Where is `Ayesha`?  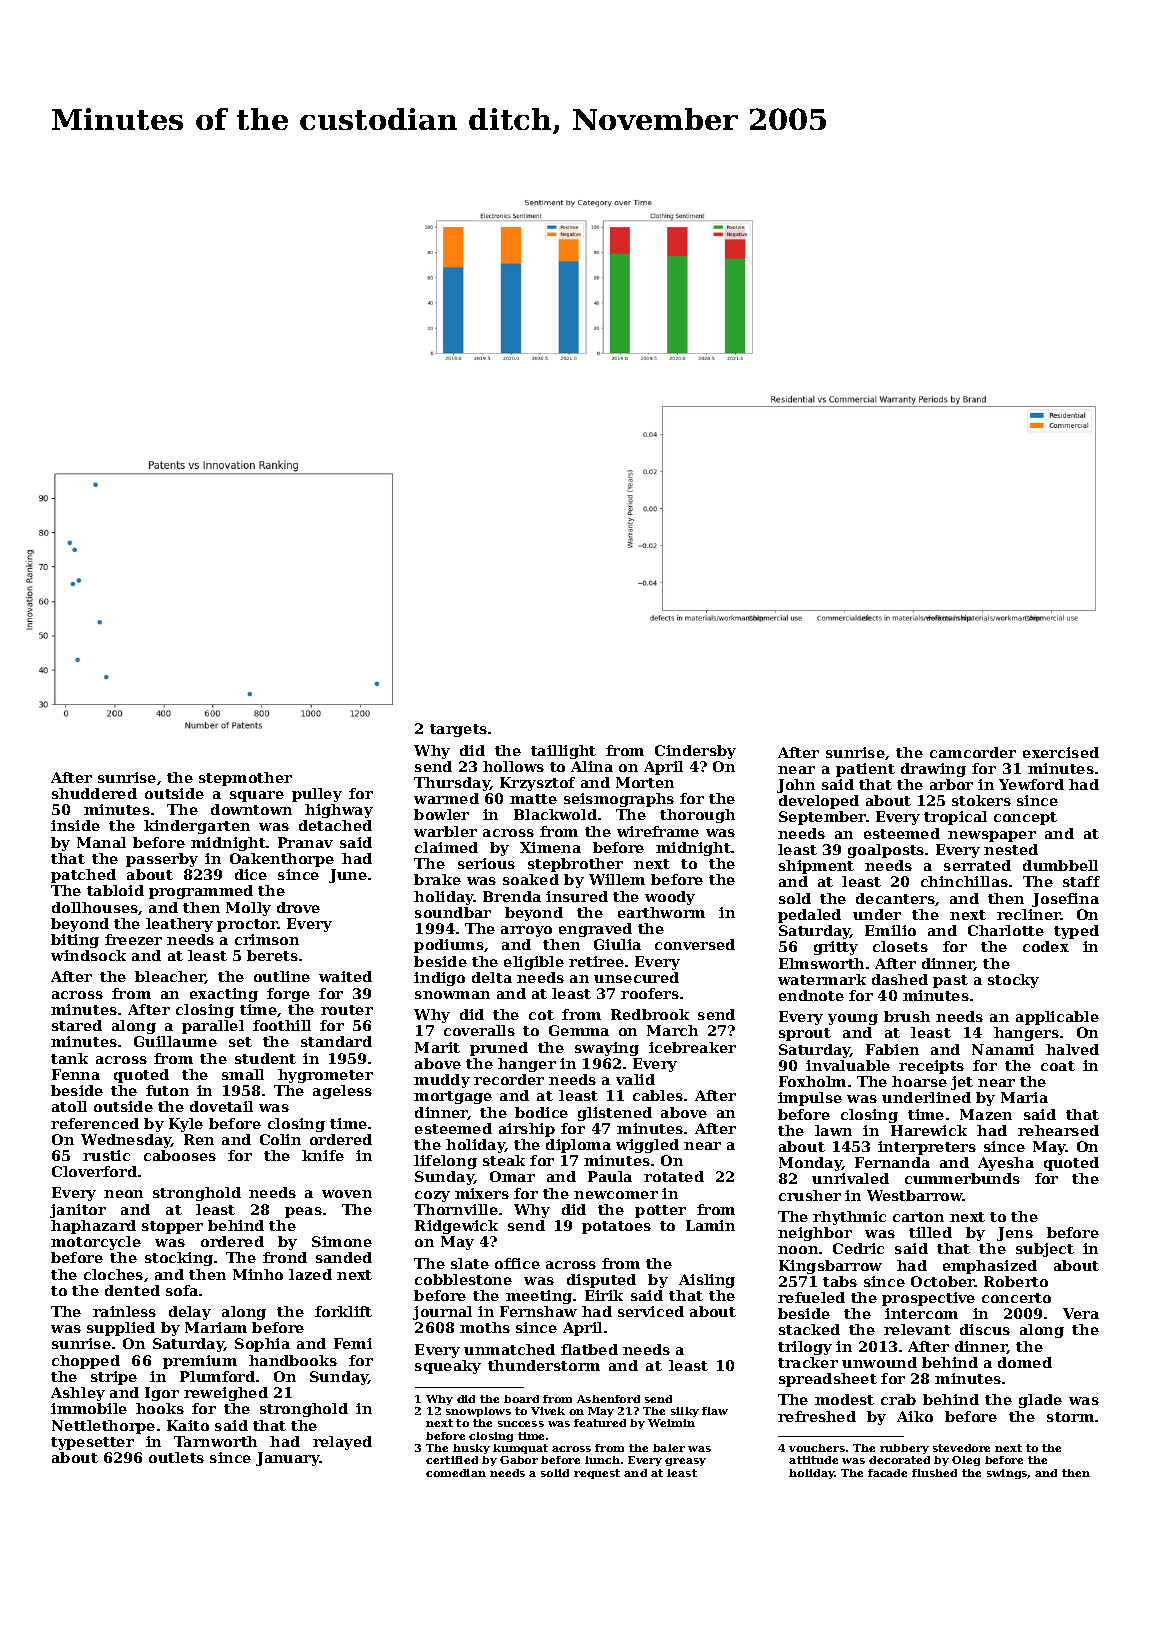
Ayesha is located at coordinates (1006, 1164).
